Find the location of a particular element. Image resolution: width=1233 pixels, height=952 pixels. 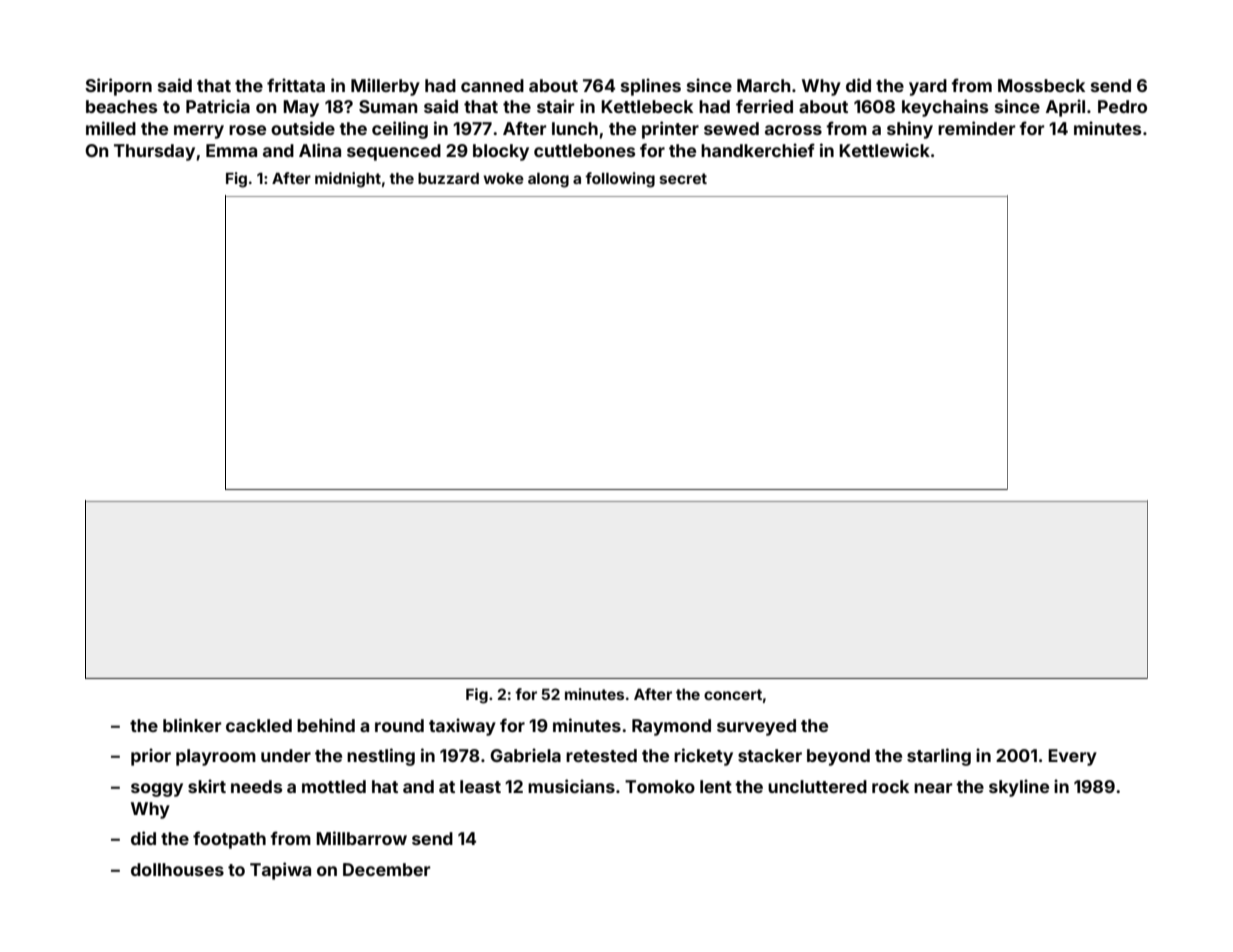

frittata is located at coordinates (296, 85).
